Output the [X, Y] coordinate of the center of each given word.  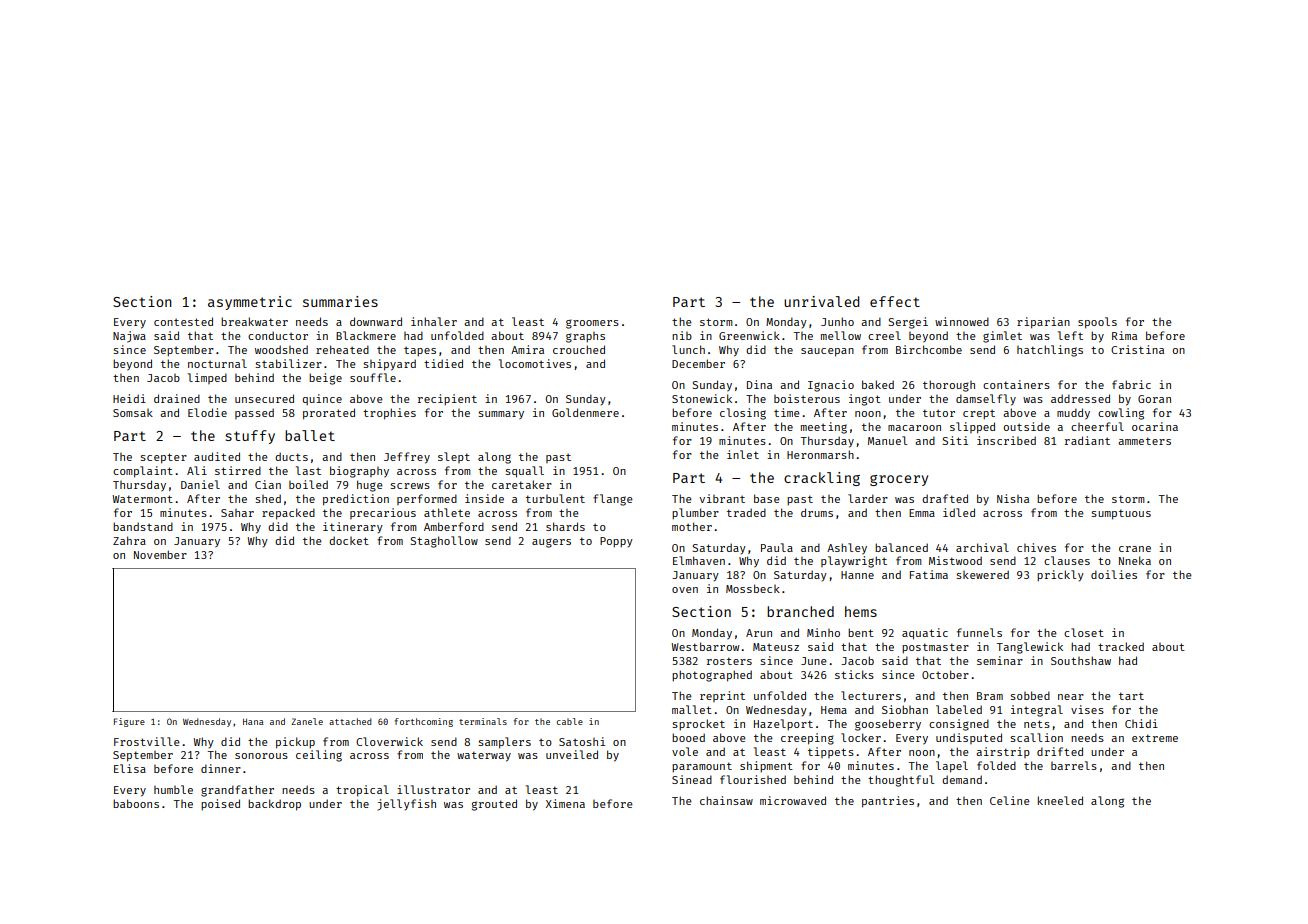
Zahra [129, 540]
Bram [990, 696]
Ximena [565, 803]
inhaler [434, 321]
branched [800, 611]
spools [1097, 323]
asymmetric [250, 303]
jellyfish [407, 805]
